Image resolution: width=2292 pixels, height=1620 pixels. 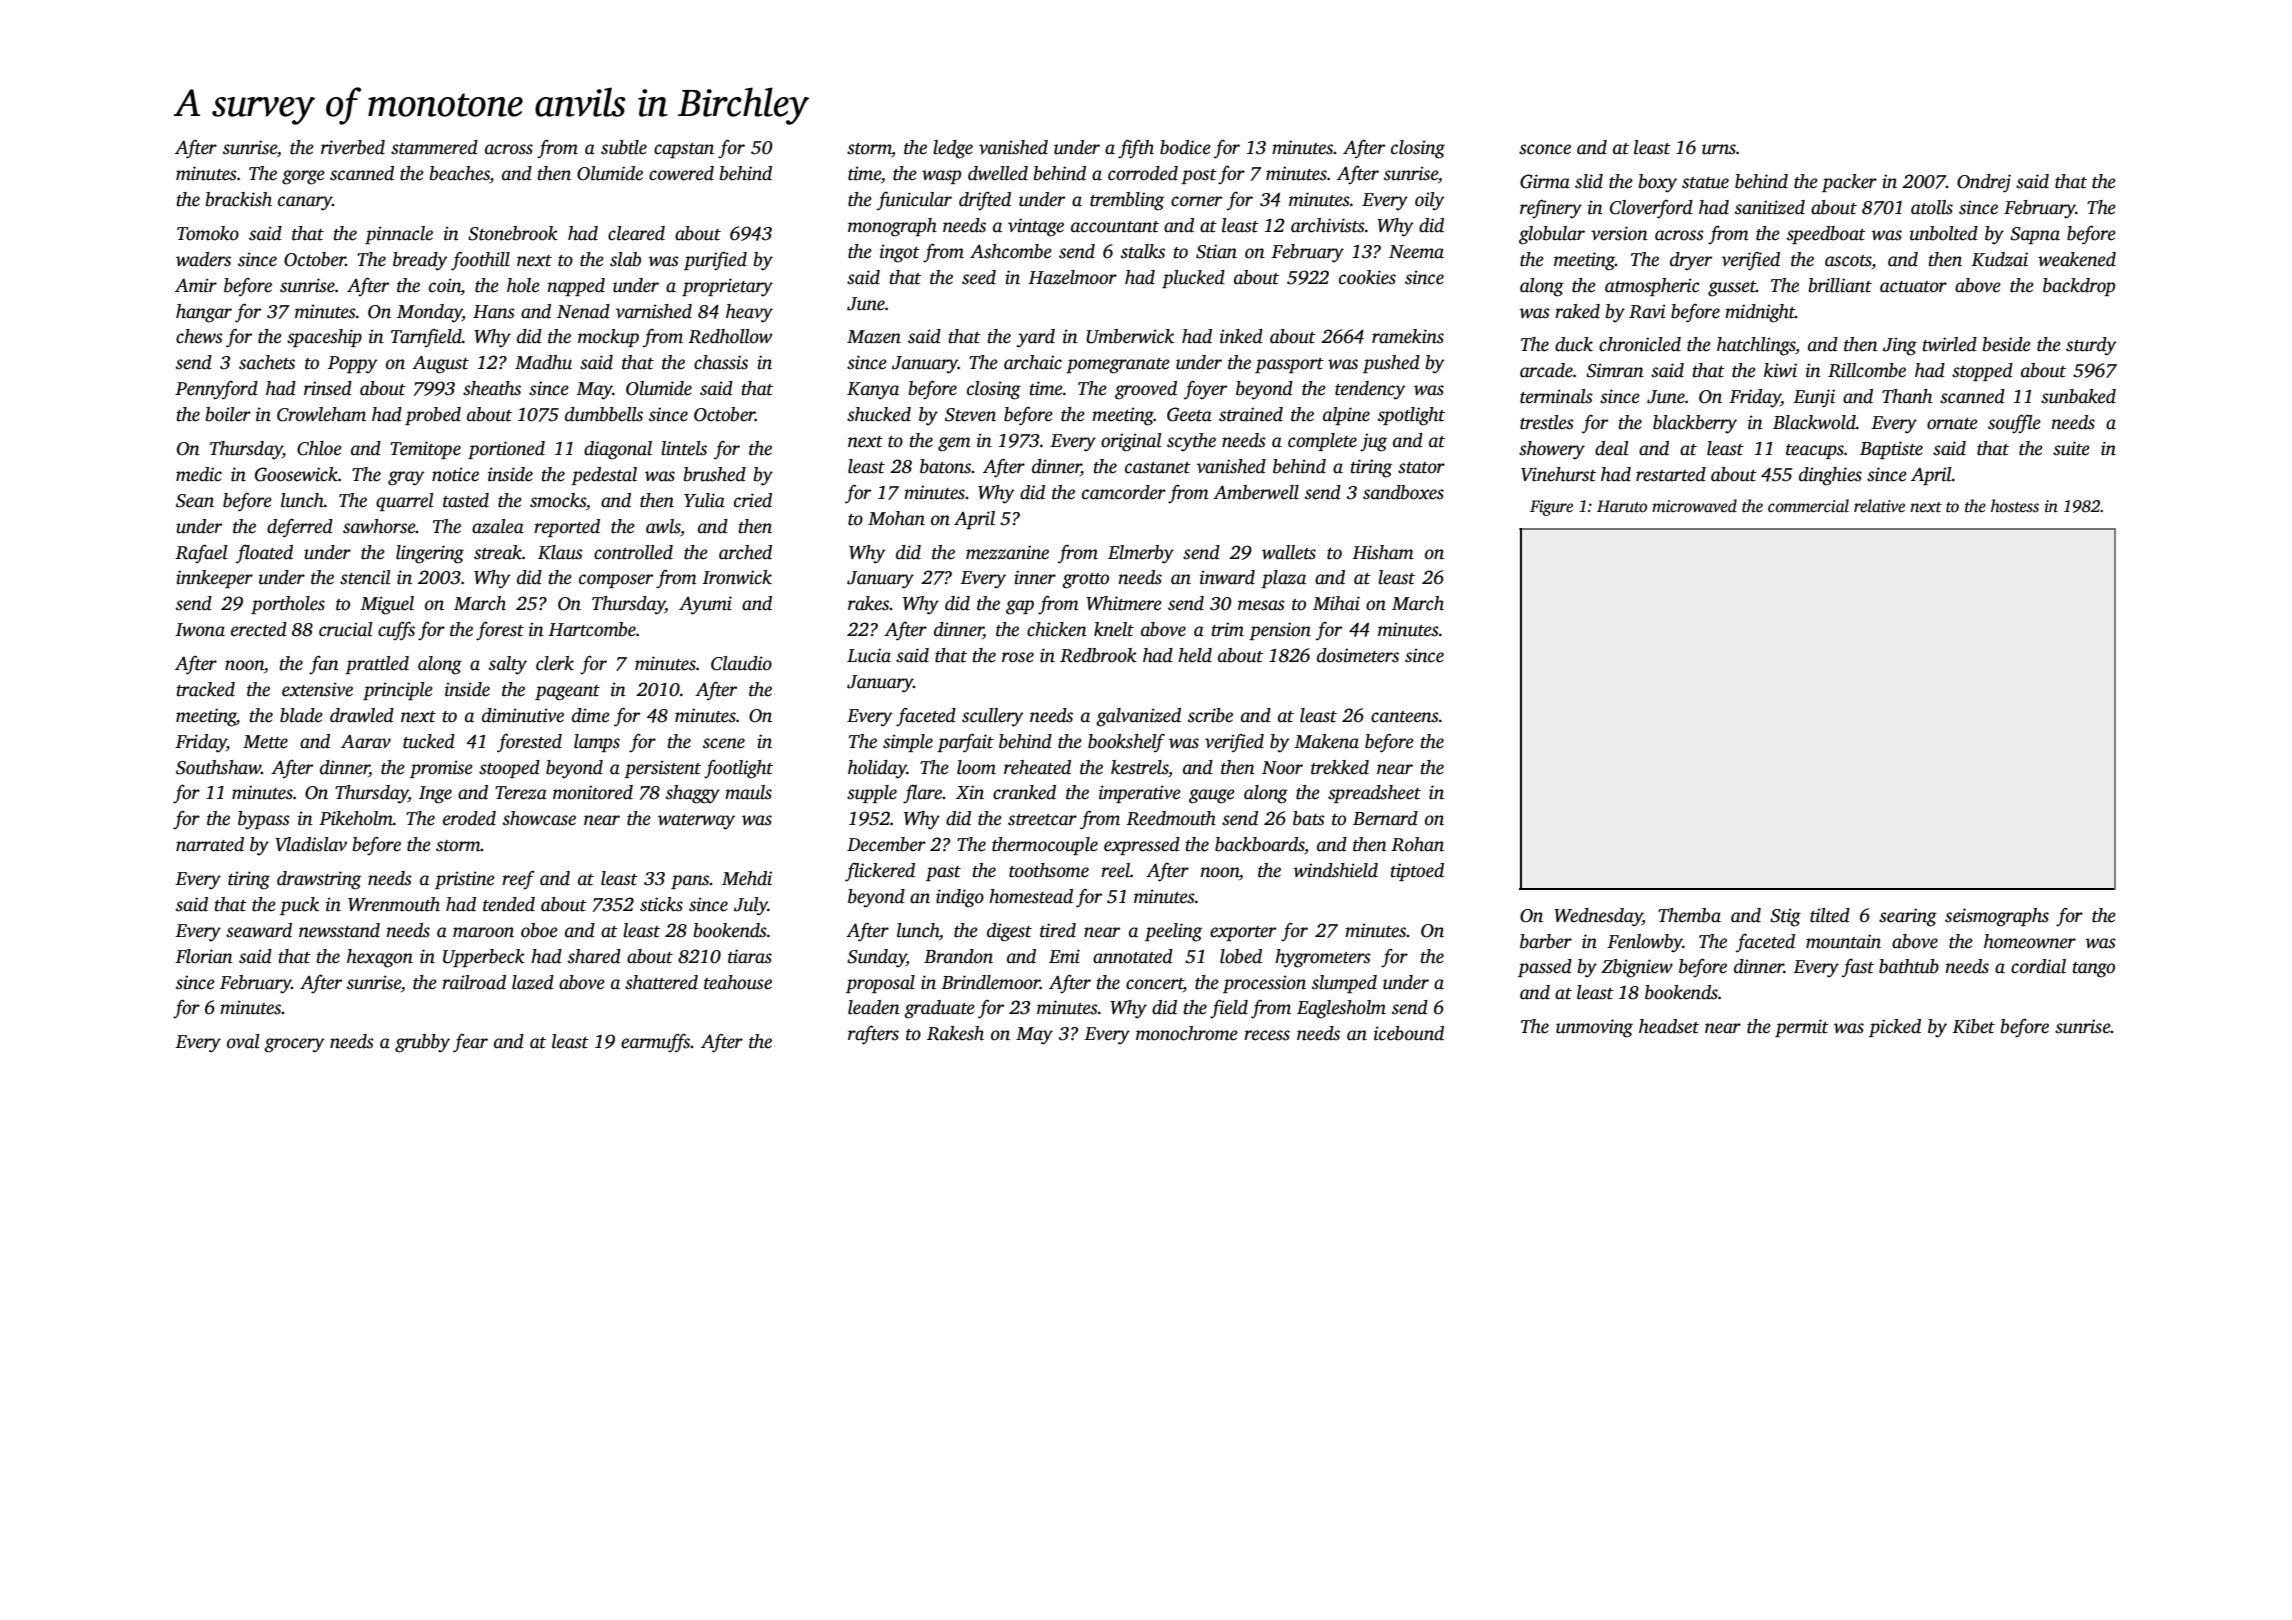 I want to click on Whitmere, so click(x=1124, y=603).
